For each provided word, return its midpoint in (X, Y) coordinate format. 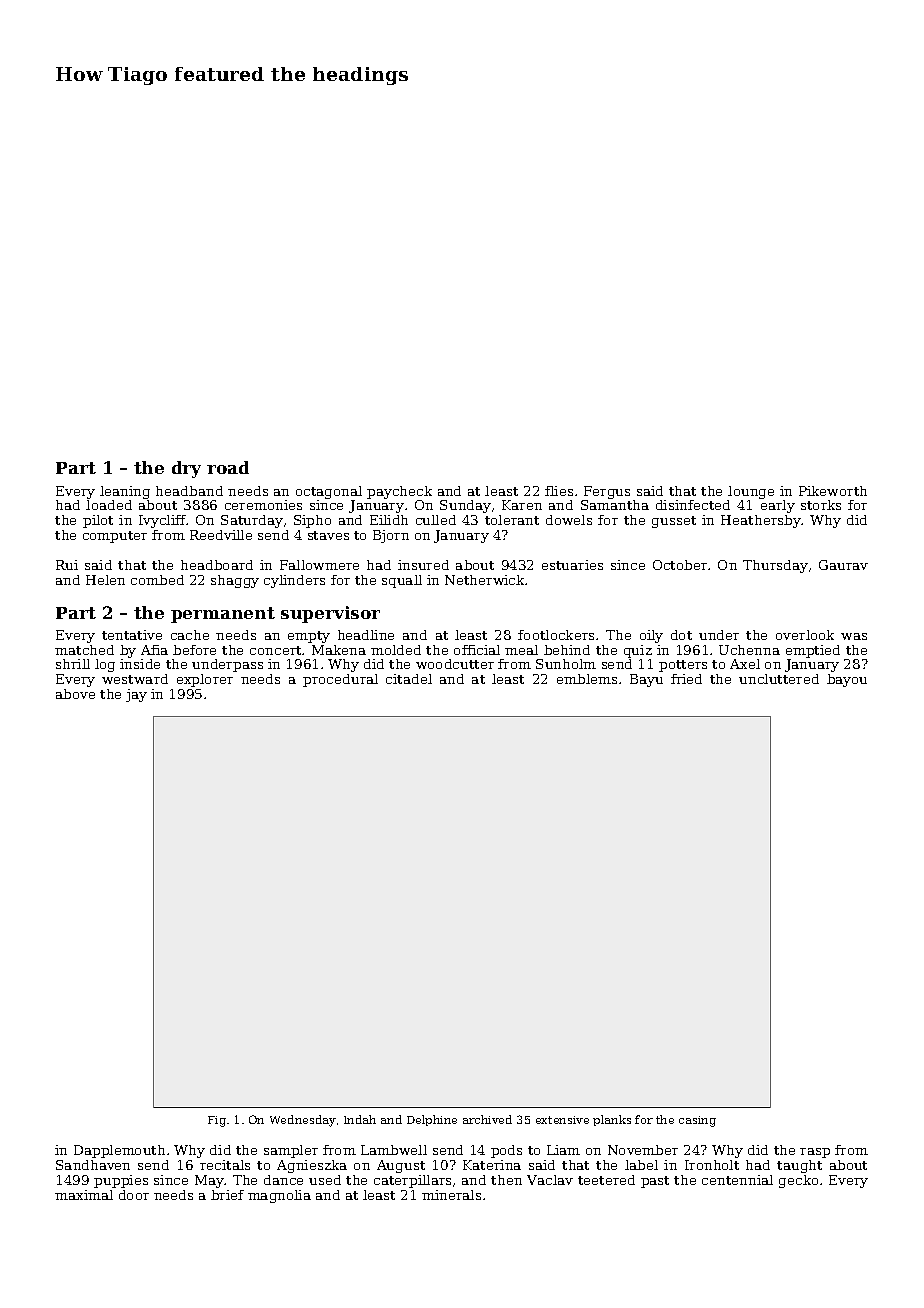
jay (136, 695)
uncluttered (779, 679)
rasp (815, 1153)
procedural (340, 680)
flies (559, 491)
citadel (409, 679)
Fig (217, 1121)
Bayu (646, 680)
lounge (751, 492)
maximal (84, 1195)
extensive (562, 1120)
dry (186, 469)
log (105, 665)
